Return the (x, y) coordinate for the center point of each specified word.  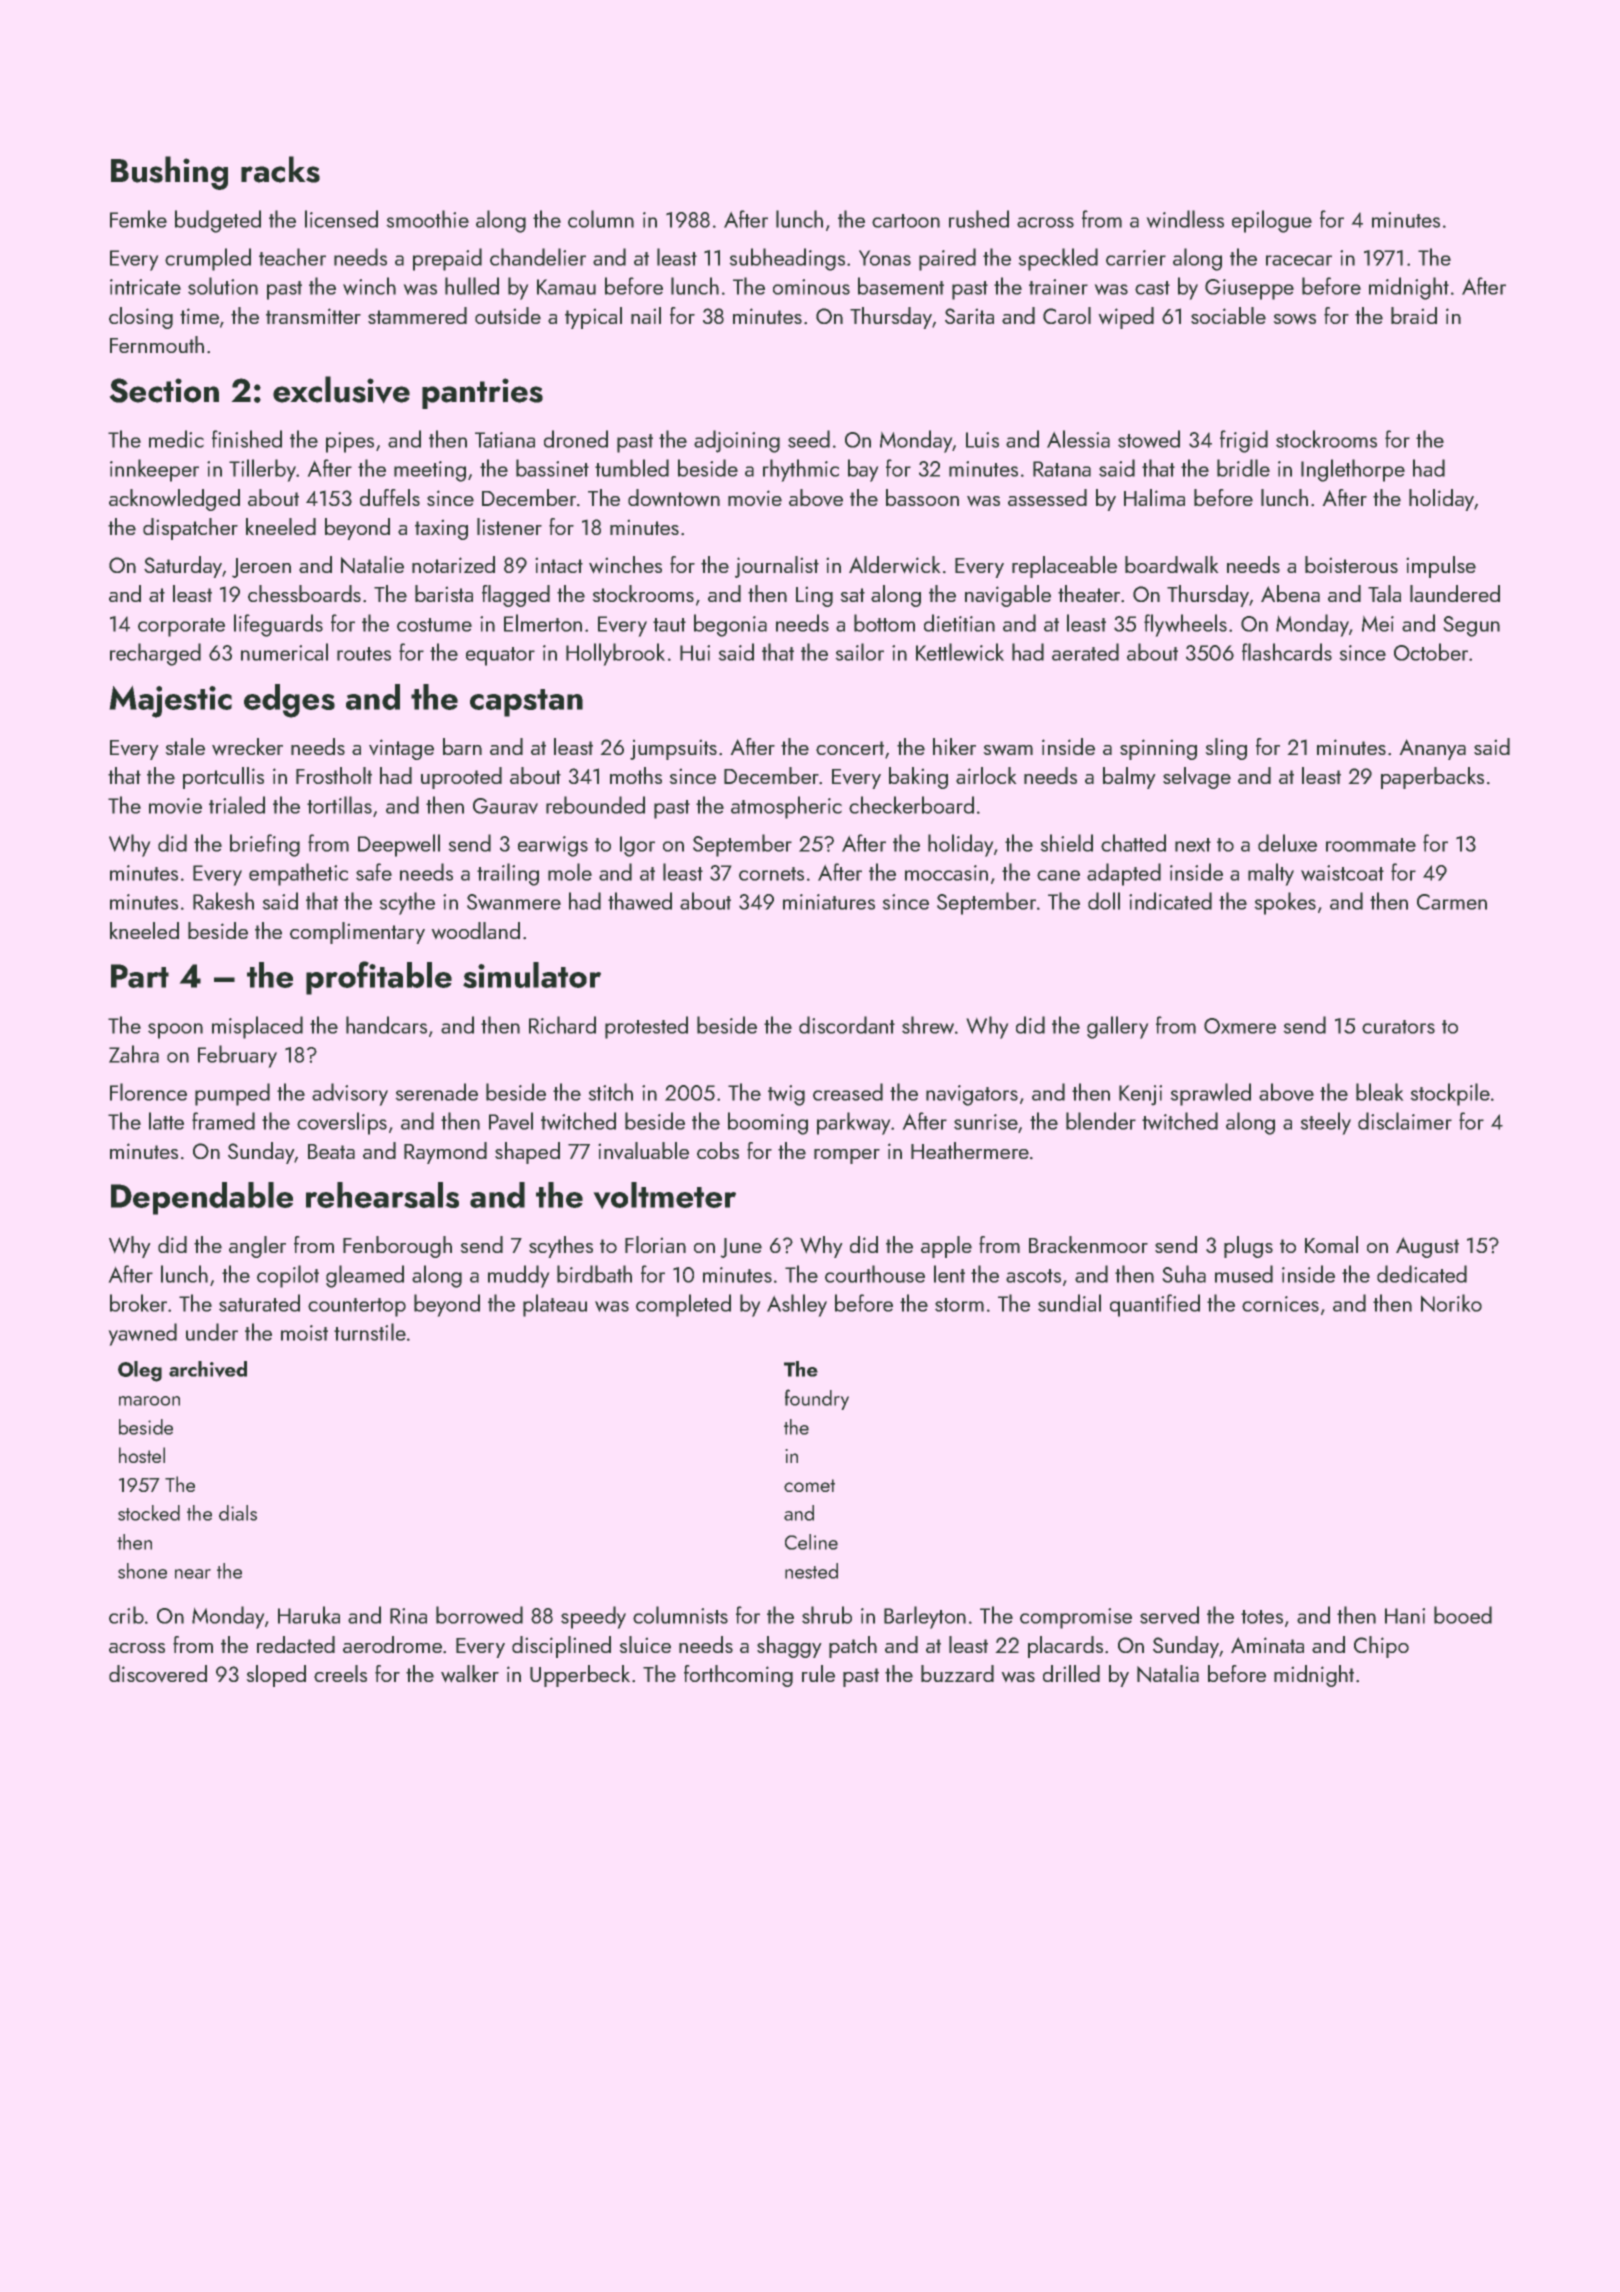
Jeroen (261, 568)
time (199, 316)
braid (1414, 315)
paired (947, 259)
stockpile (1450, 1094)
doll (1104, 901)
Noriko (1451, 1303)
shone (142, 1571)
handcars (386, 1025)
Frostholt (334, 775)
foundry (817, 1399)
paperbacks (1432, 778)
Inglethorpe (1353, 470)
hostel (142, 1455)
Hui (695, 653)
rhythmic (801, 470)
